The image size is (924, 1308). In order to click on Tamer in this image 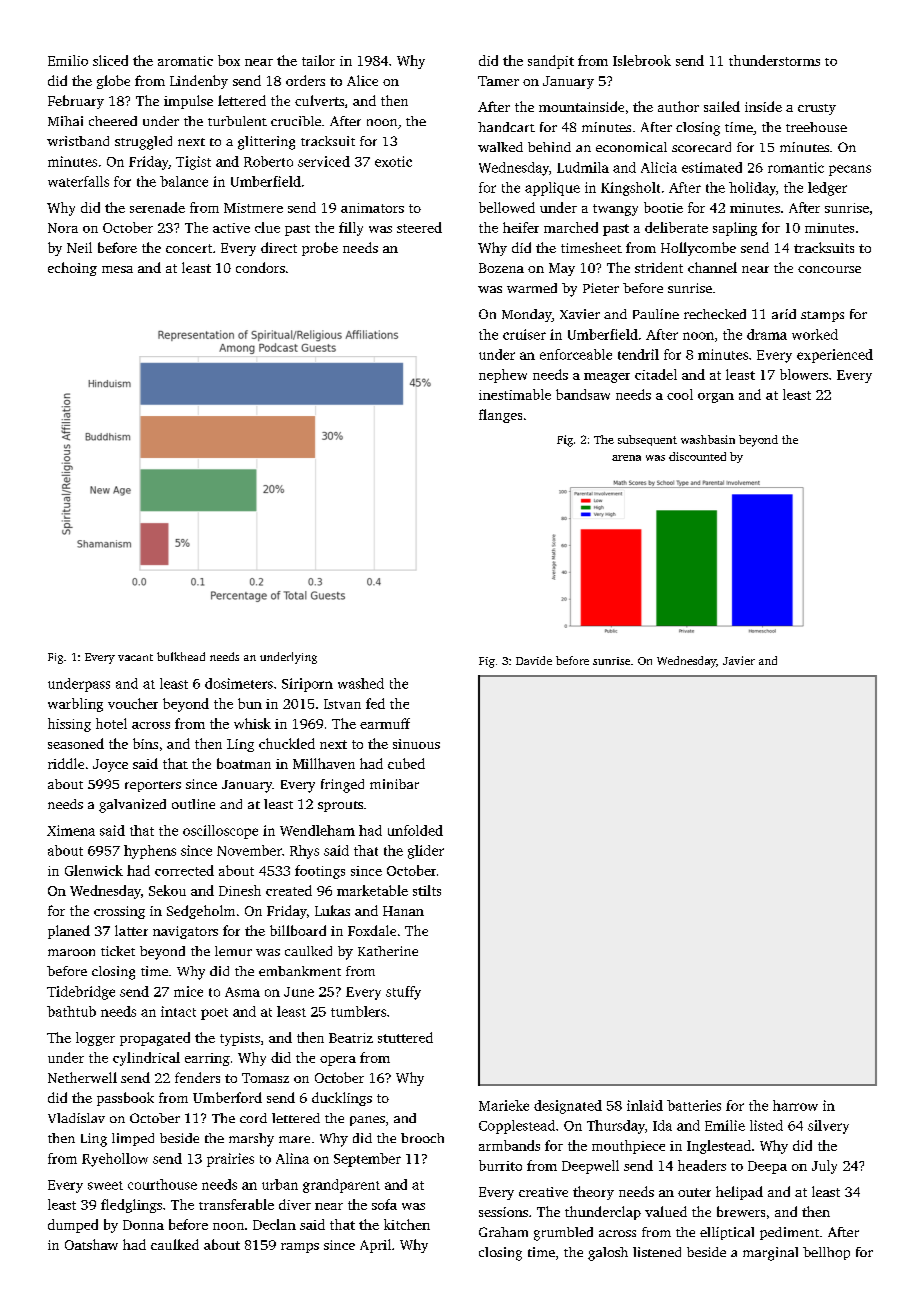, I will do `click(498, 81)`.
